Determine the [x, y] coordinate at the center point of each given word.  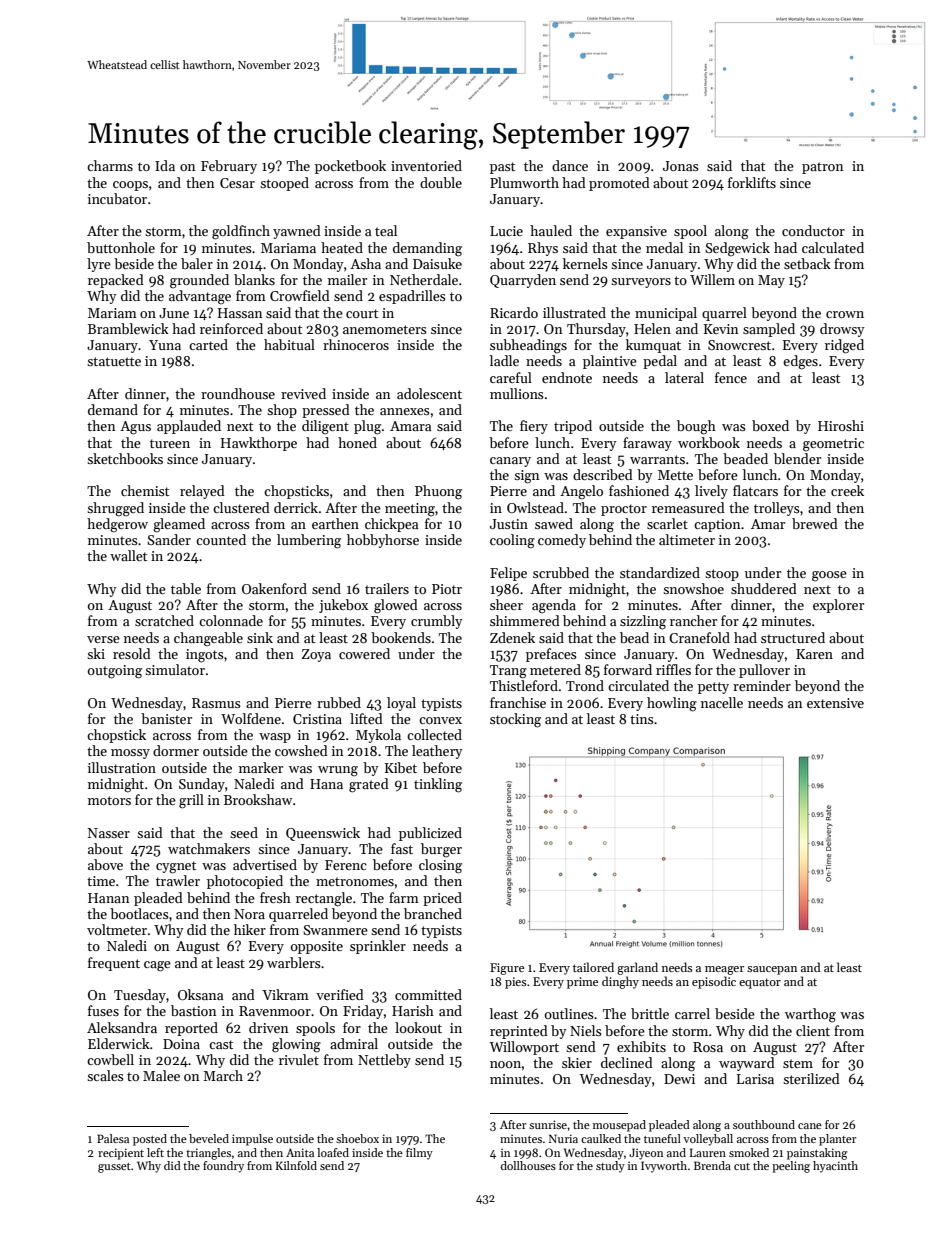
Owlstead [535, 507]
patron [822, 168]
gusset [114, 1168]
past [502, 168]
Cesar [237, 183]
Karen [814, 654]
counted [221, 539]
